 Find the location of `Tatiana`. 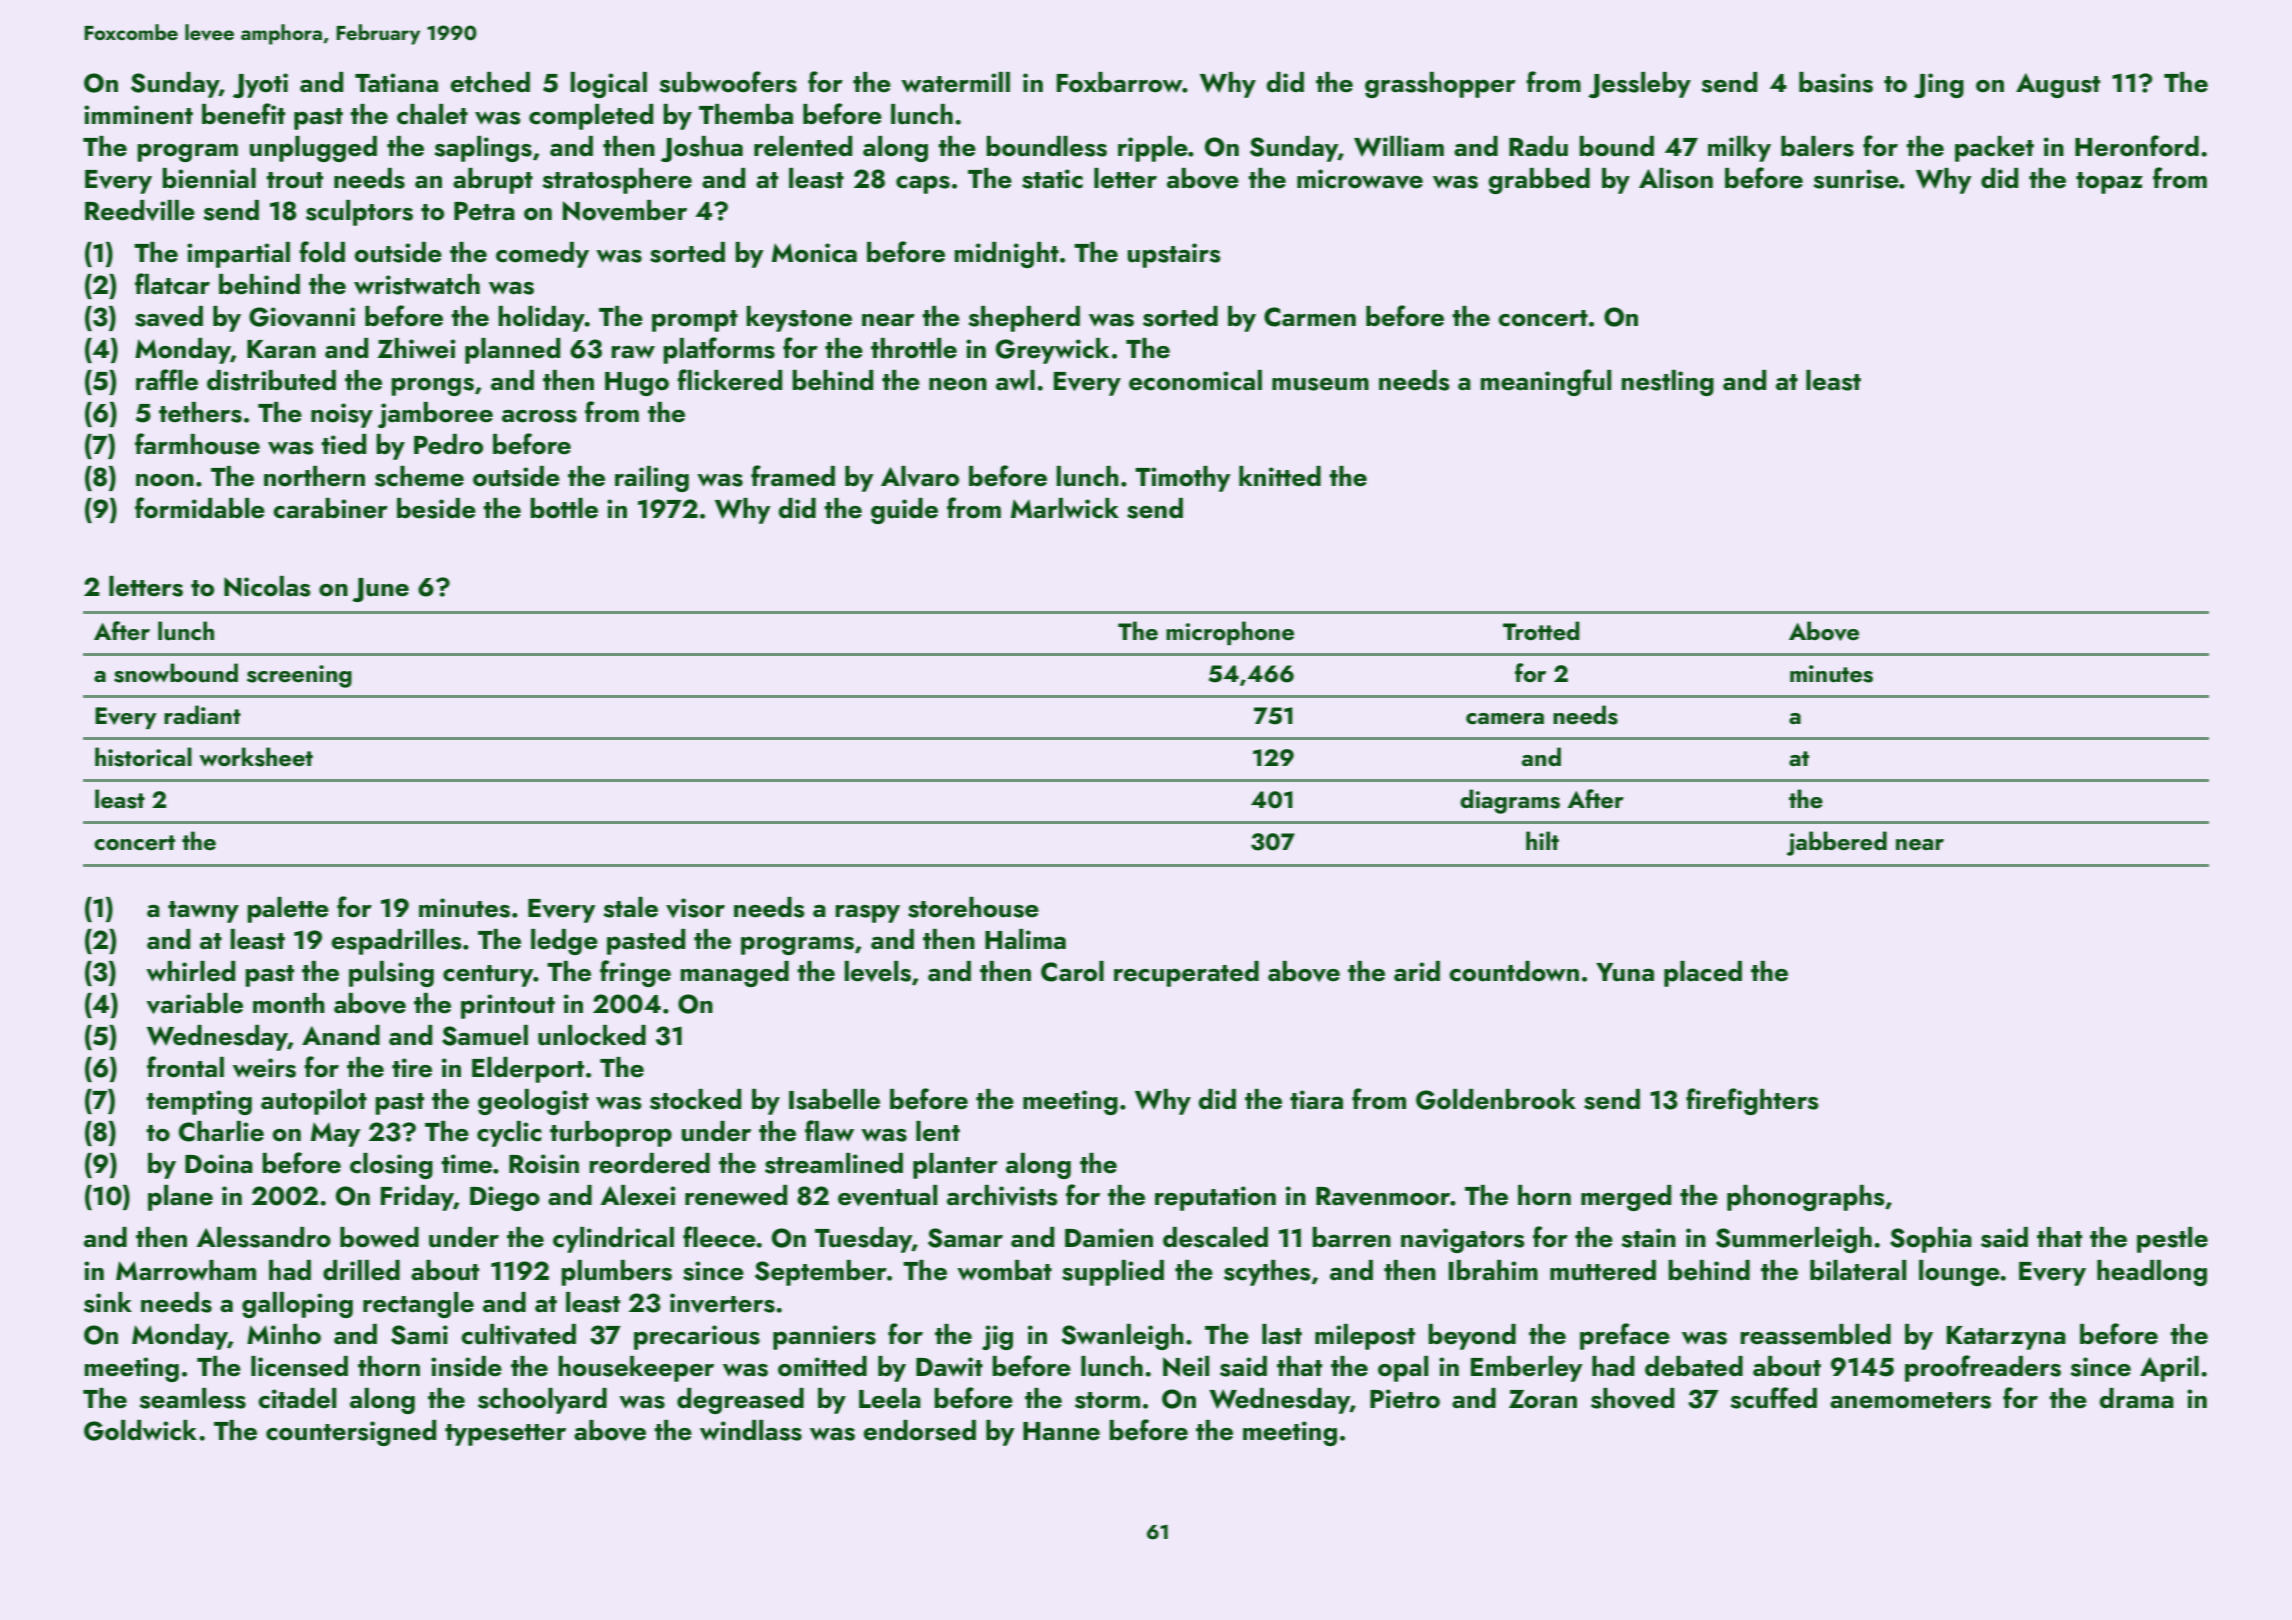

Tatiana is located at coordinates (396, 83).
